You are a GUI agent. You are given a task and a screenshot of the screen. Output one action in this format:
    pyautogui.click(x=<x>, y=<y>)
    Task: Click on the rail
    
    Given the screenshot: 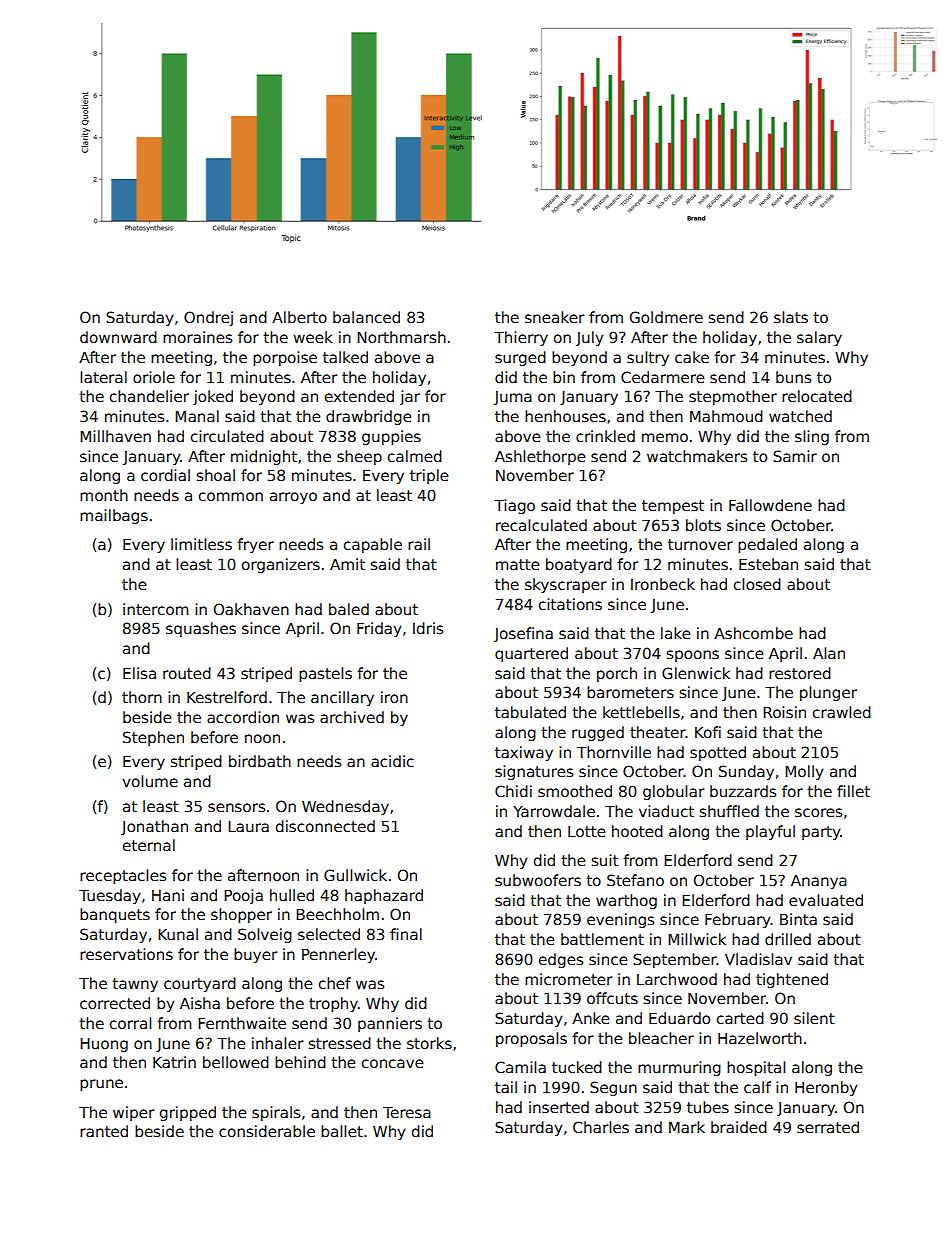 What is the action you would take?
    pyautogui.click(x=419, y=544)
